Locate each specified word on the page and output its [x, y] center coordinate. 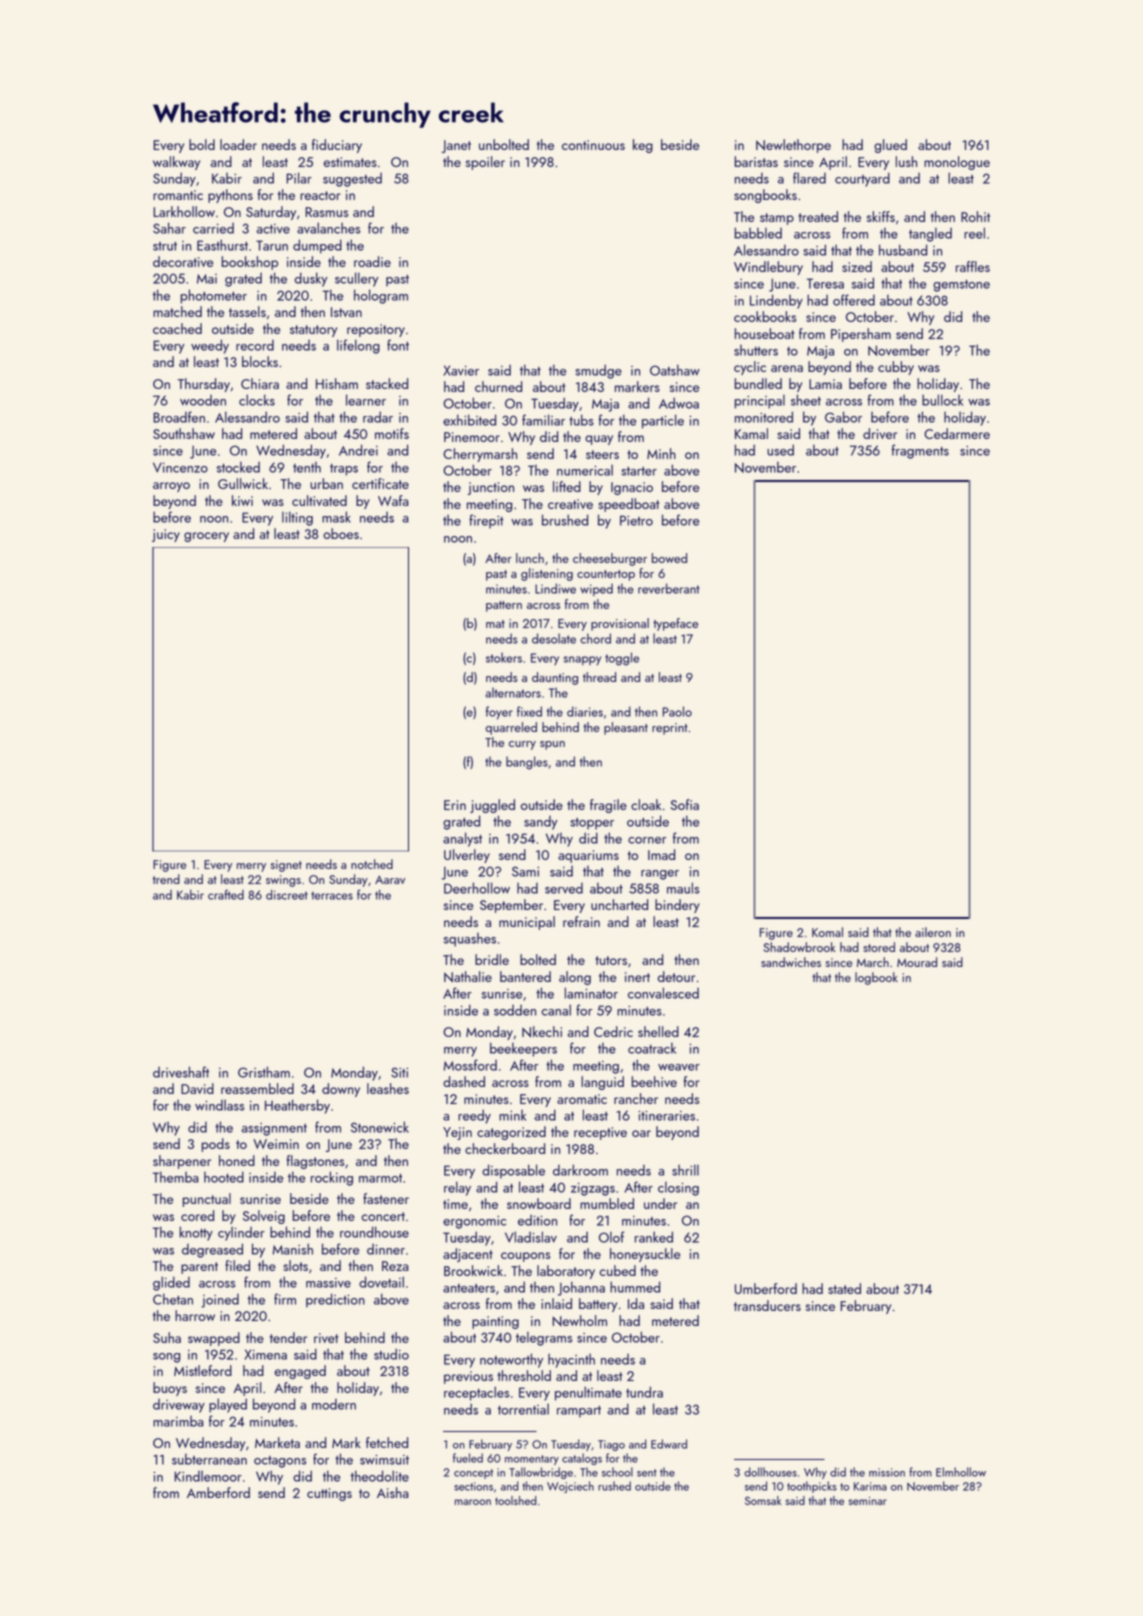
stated [844, 1288]
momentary [532, 1460]
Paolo [677, 711]
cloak [646, 804]
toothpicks [812, 1487]
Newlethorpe [793, 146]
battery [598, 1305]
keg [643, 146]
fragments [920, 451]
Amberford [218, 1492]
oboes [341, 533]
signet [286, 866]
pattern [504, 606]
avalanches [328, 228]
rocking [332, 1178]
